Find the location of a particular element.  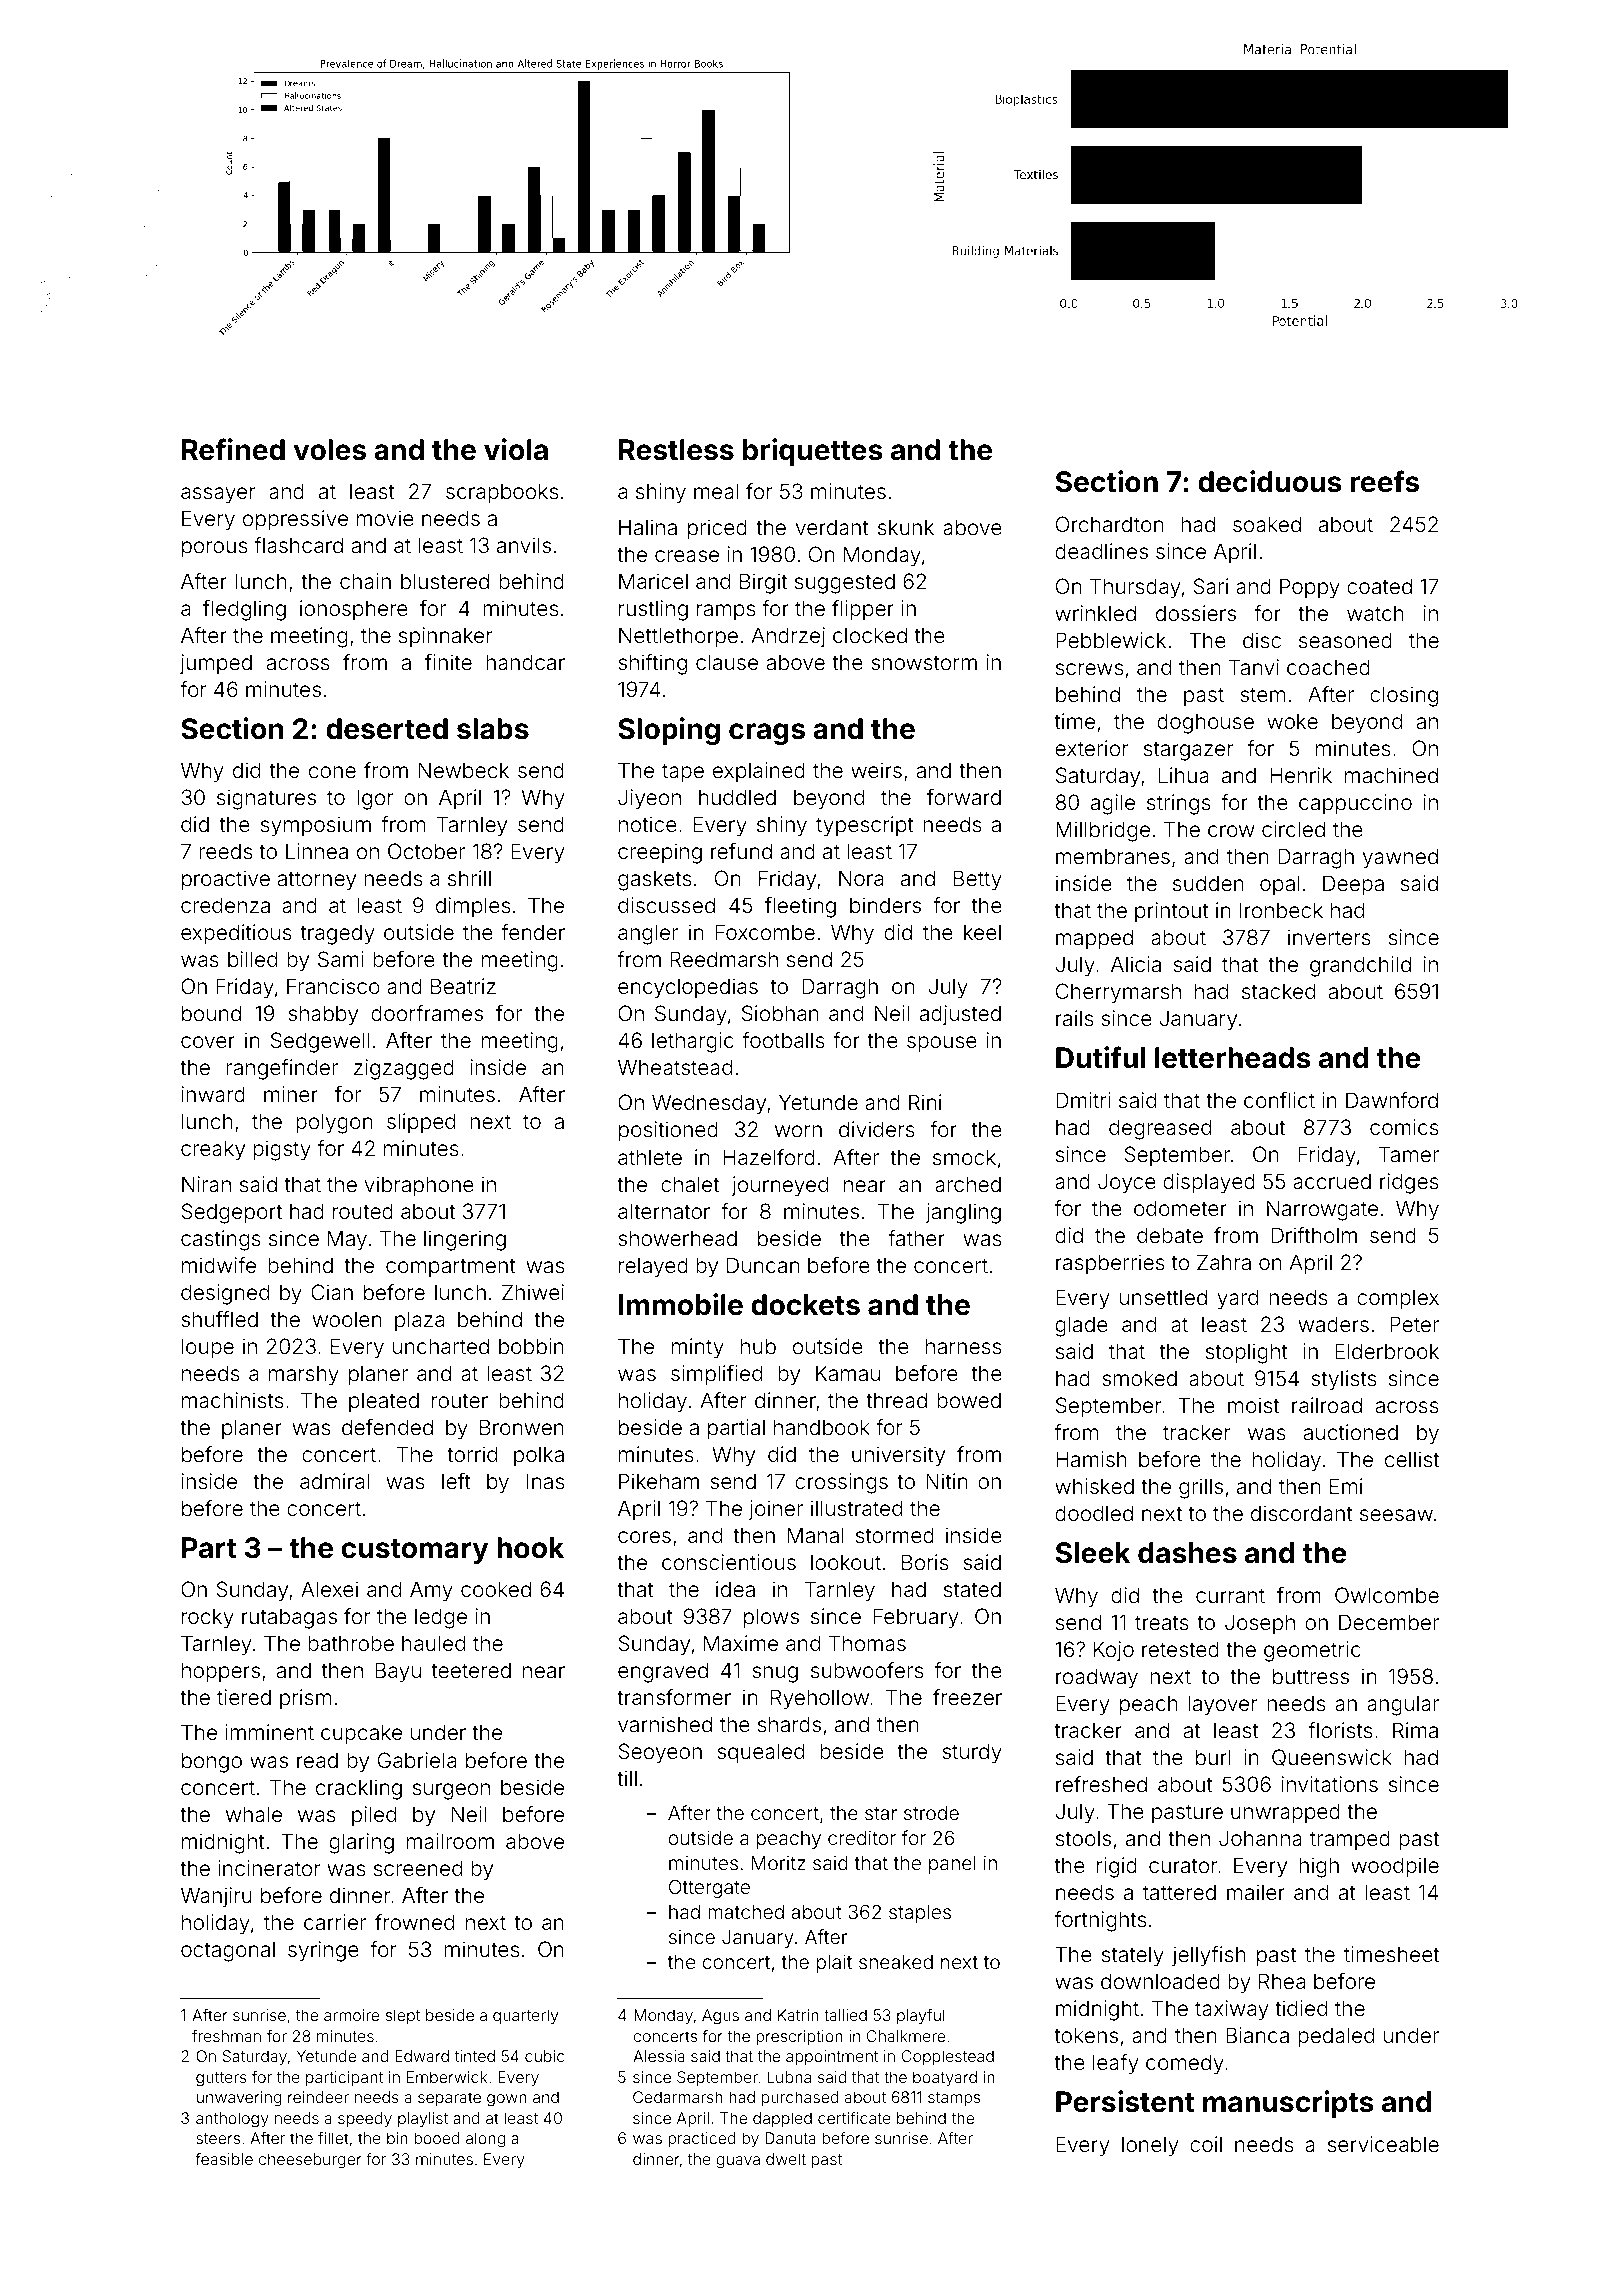

woolen is located at coordinates (347, 1319).
